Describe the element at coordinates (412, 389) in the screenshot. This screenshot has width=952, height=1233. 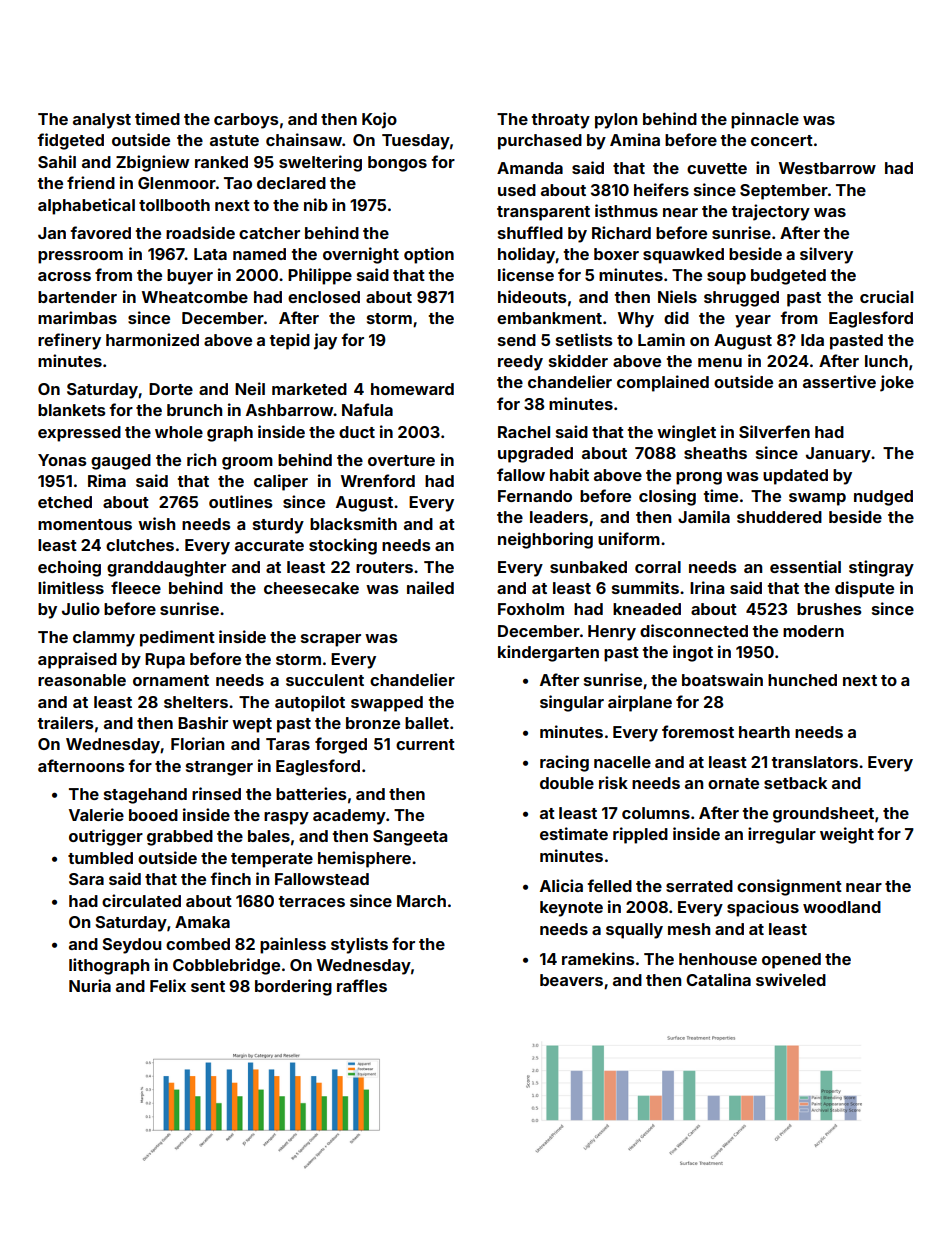
I see `homeward` at that location.
